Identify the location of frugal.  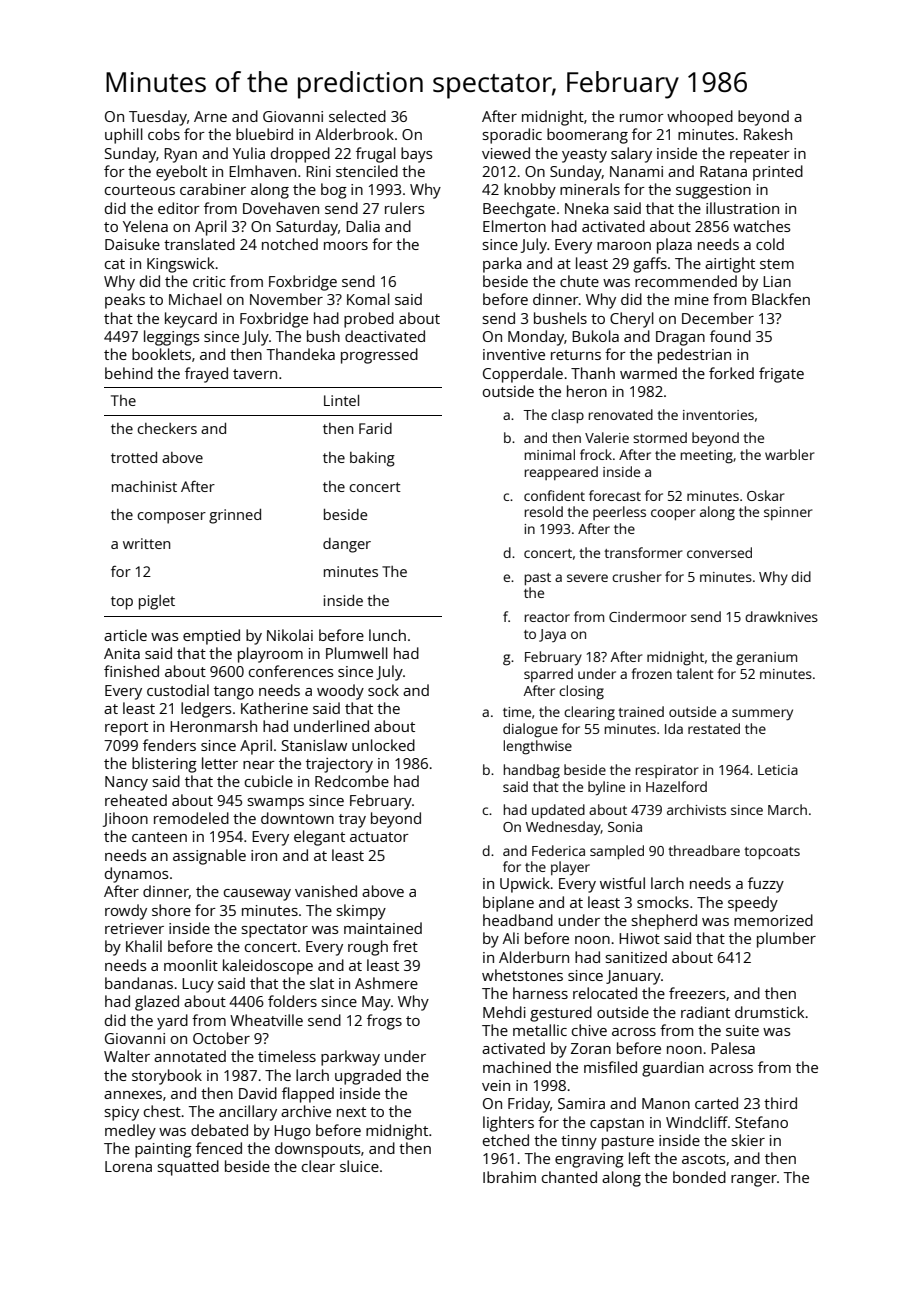
(376, 155).
